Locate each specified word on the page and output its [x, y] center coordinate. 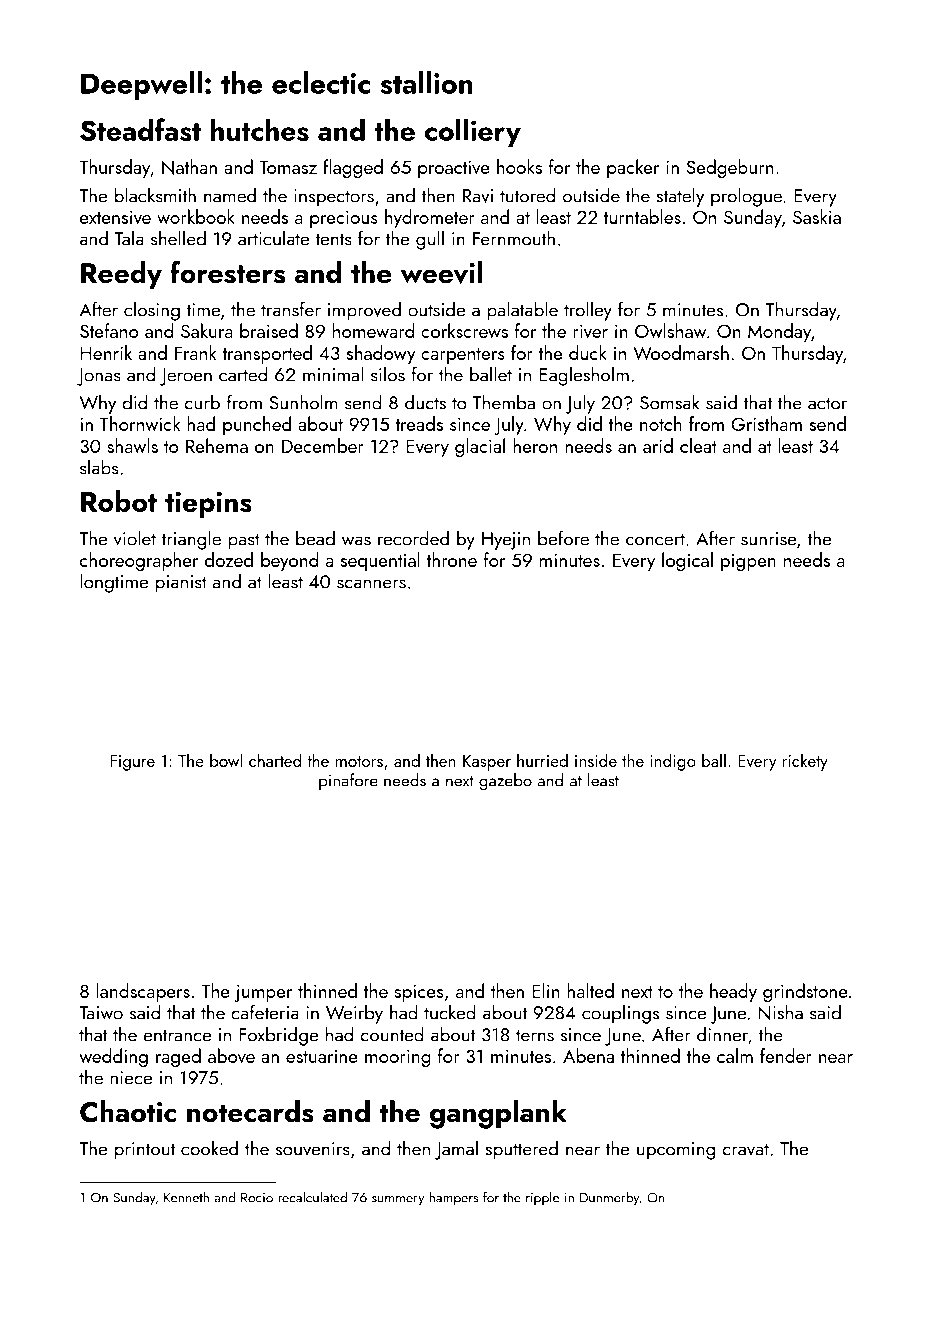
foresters [227, 272]
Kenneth [186, 1197]
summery [398, 1201]
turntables [642, 216]
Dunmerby [609, 1199]
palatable [522, 311]
